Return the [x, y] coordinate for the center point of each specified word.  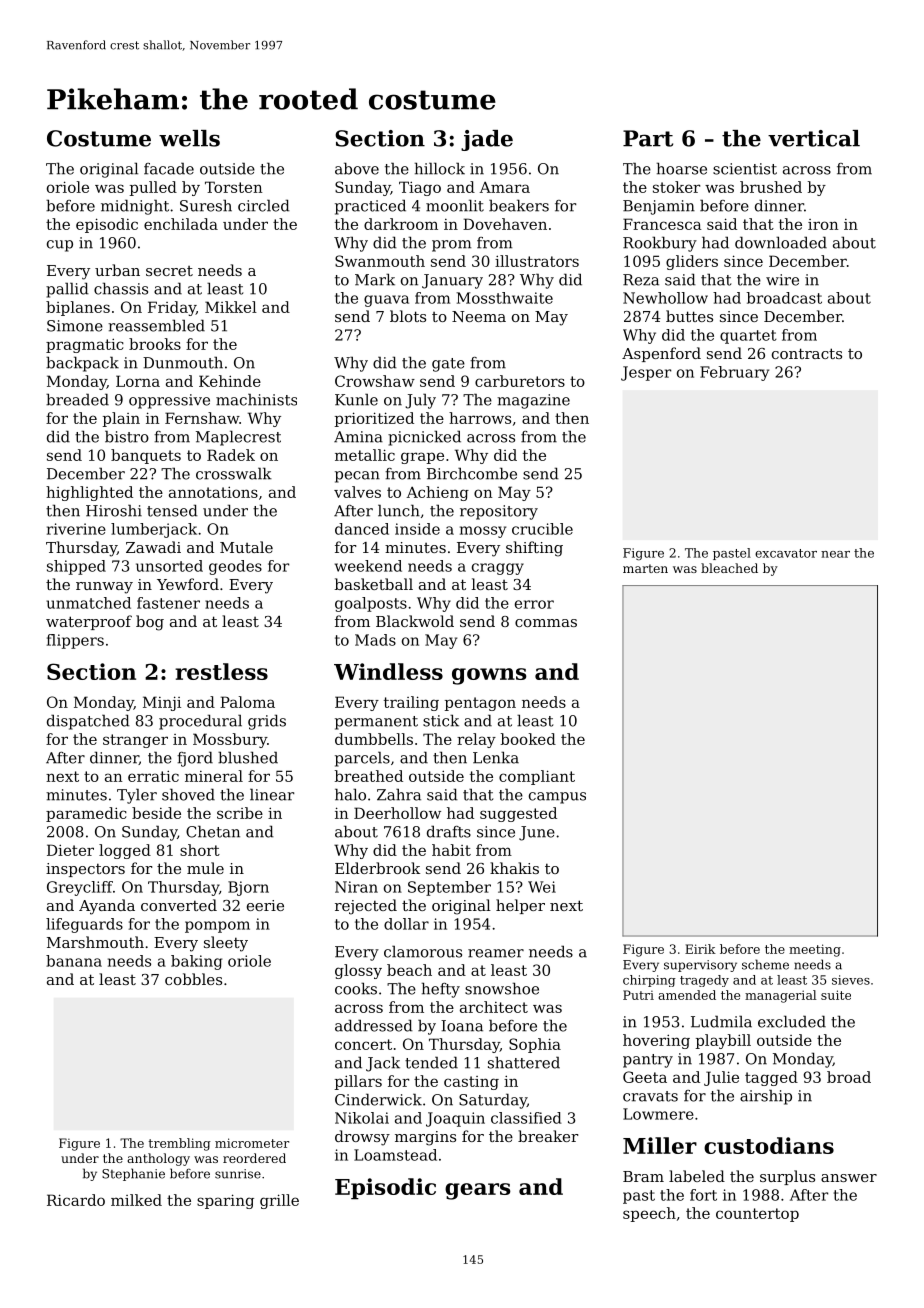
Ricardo [76, 1200]
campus [557, 798]
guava [386, 301]
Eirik [700, 949]
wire [782, 280]
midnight [135, 207]
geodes [235, 567]
